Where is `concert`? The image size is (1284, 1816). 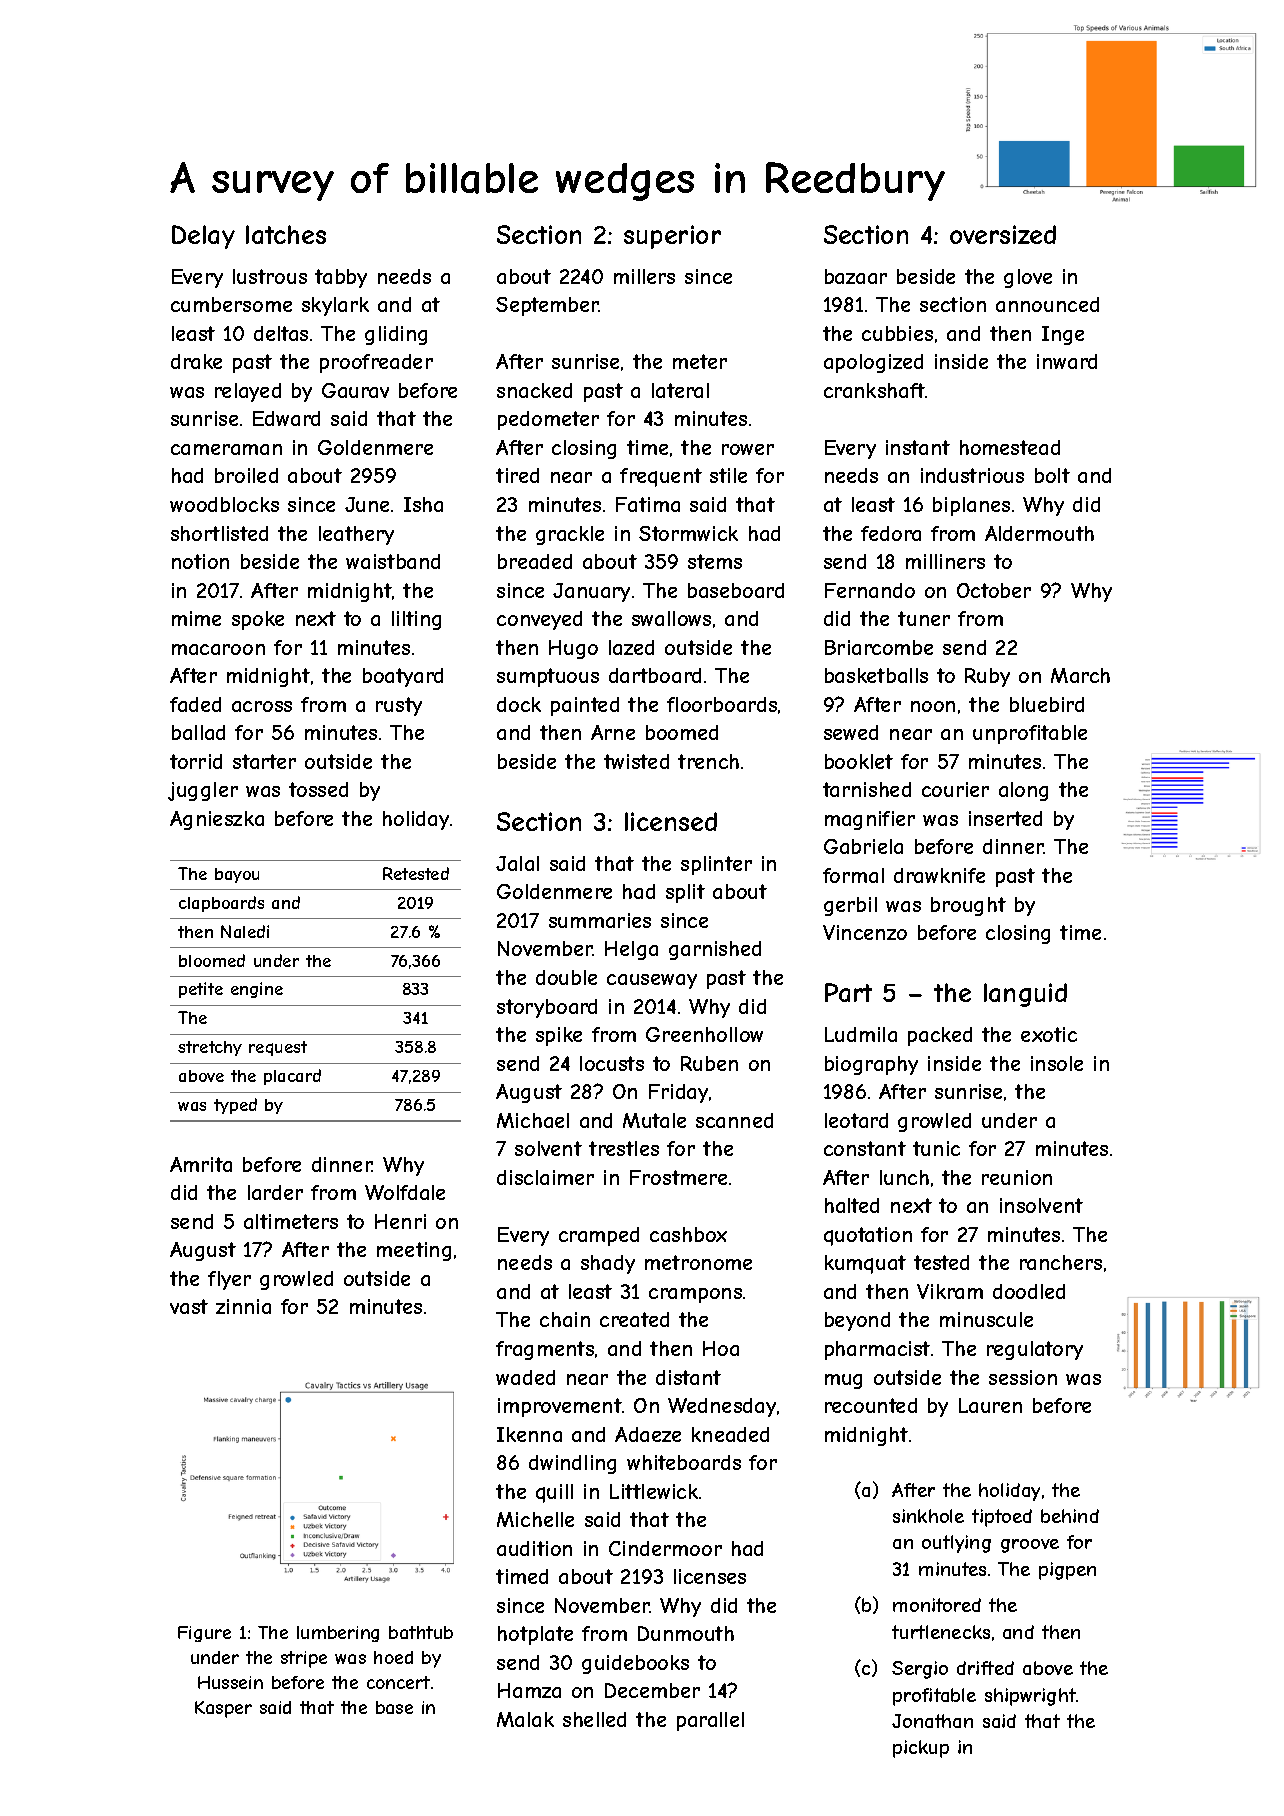 concert is located at coordinates (398, 1682).
